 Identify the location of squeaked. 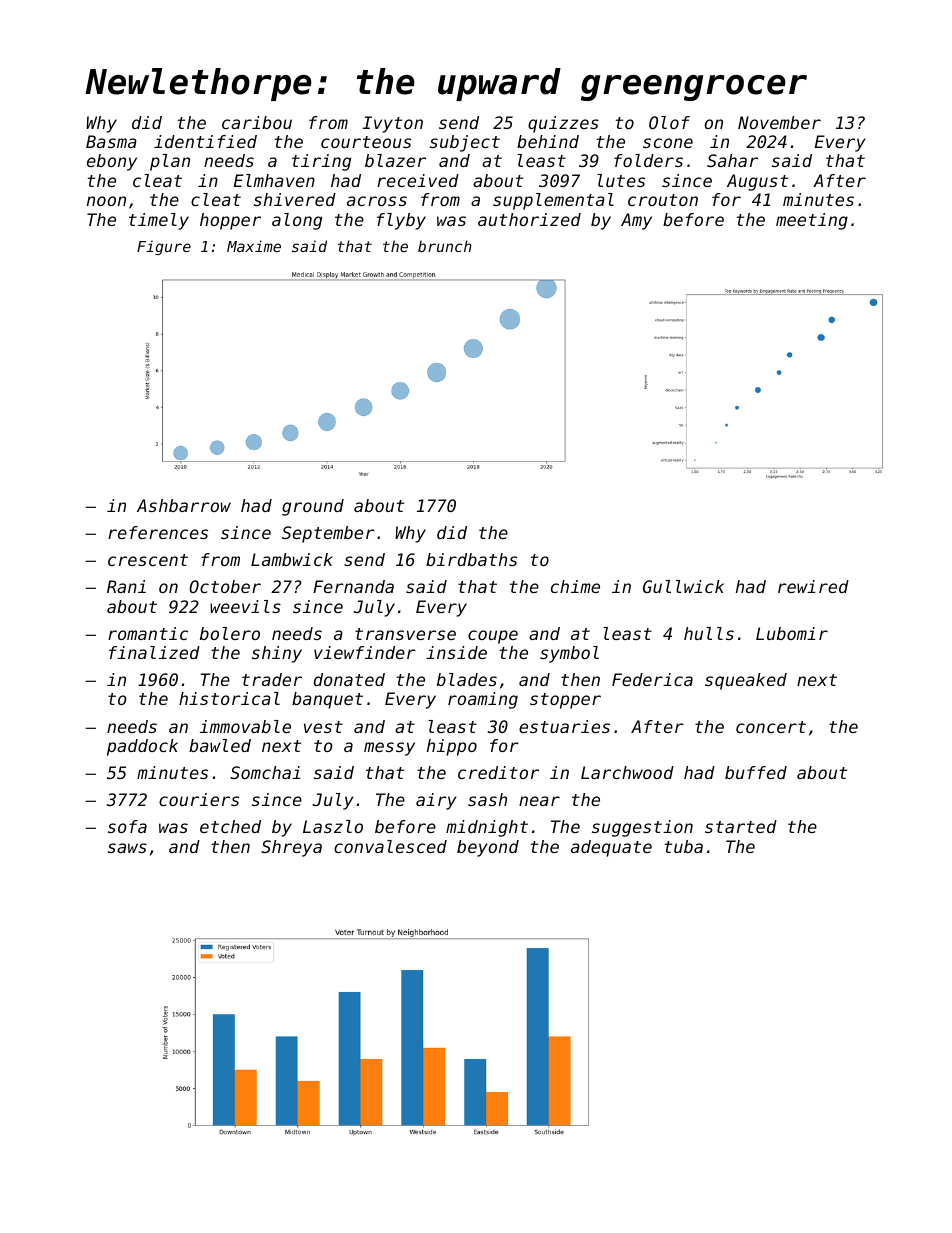
(746, 681).
